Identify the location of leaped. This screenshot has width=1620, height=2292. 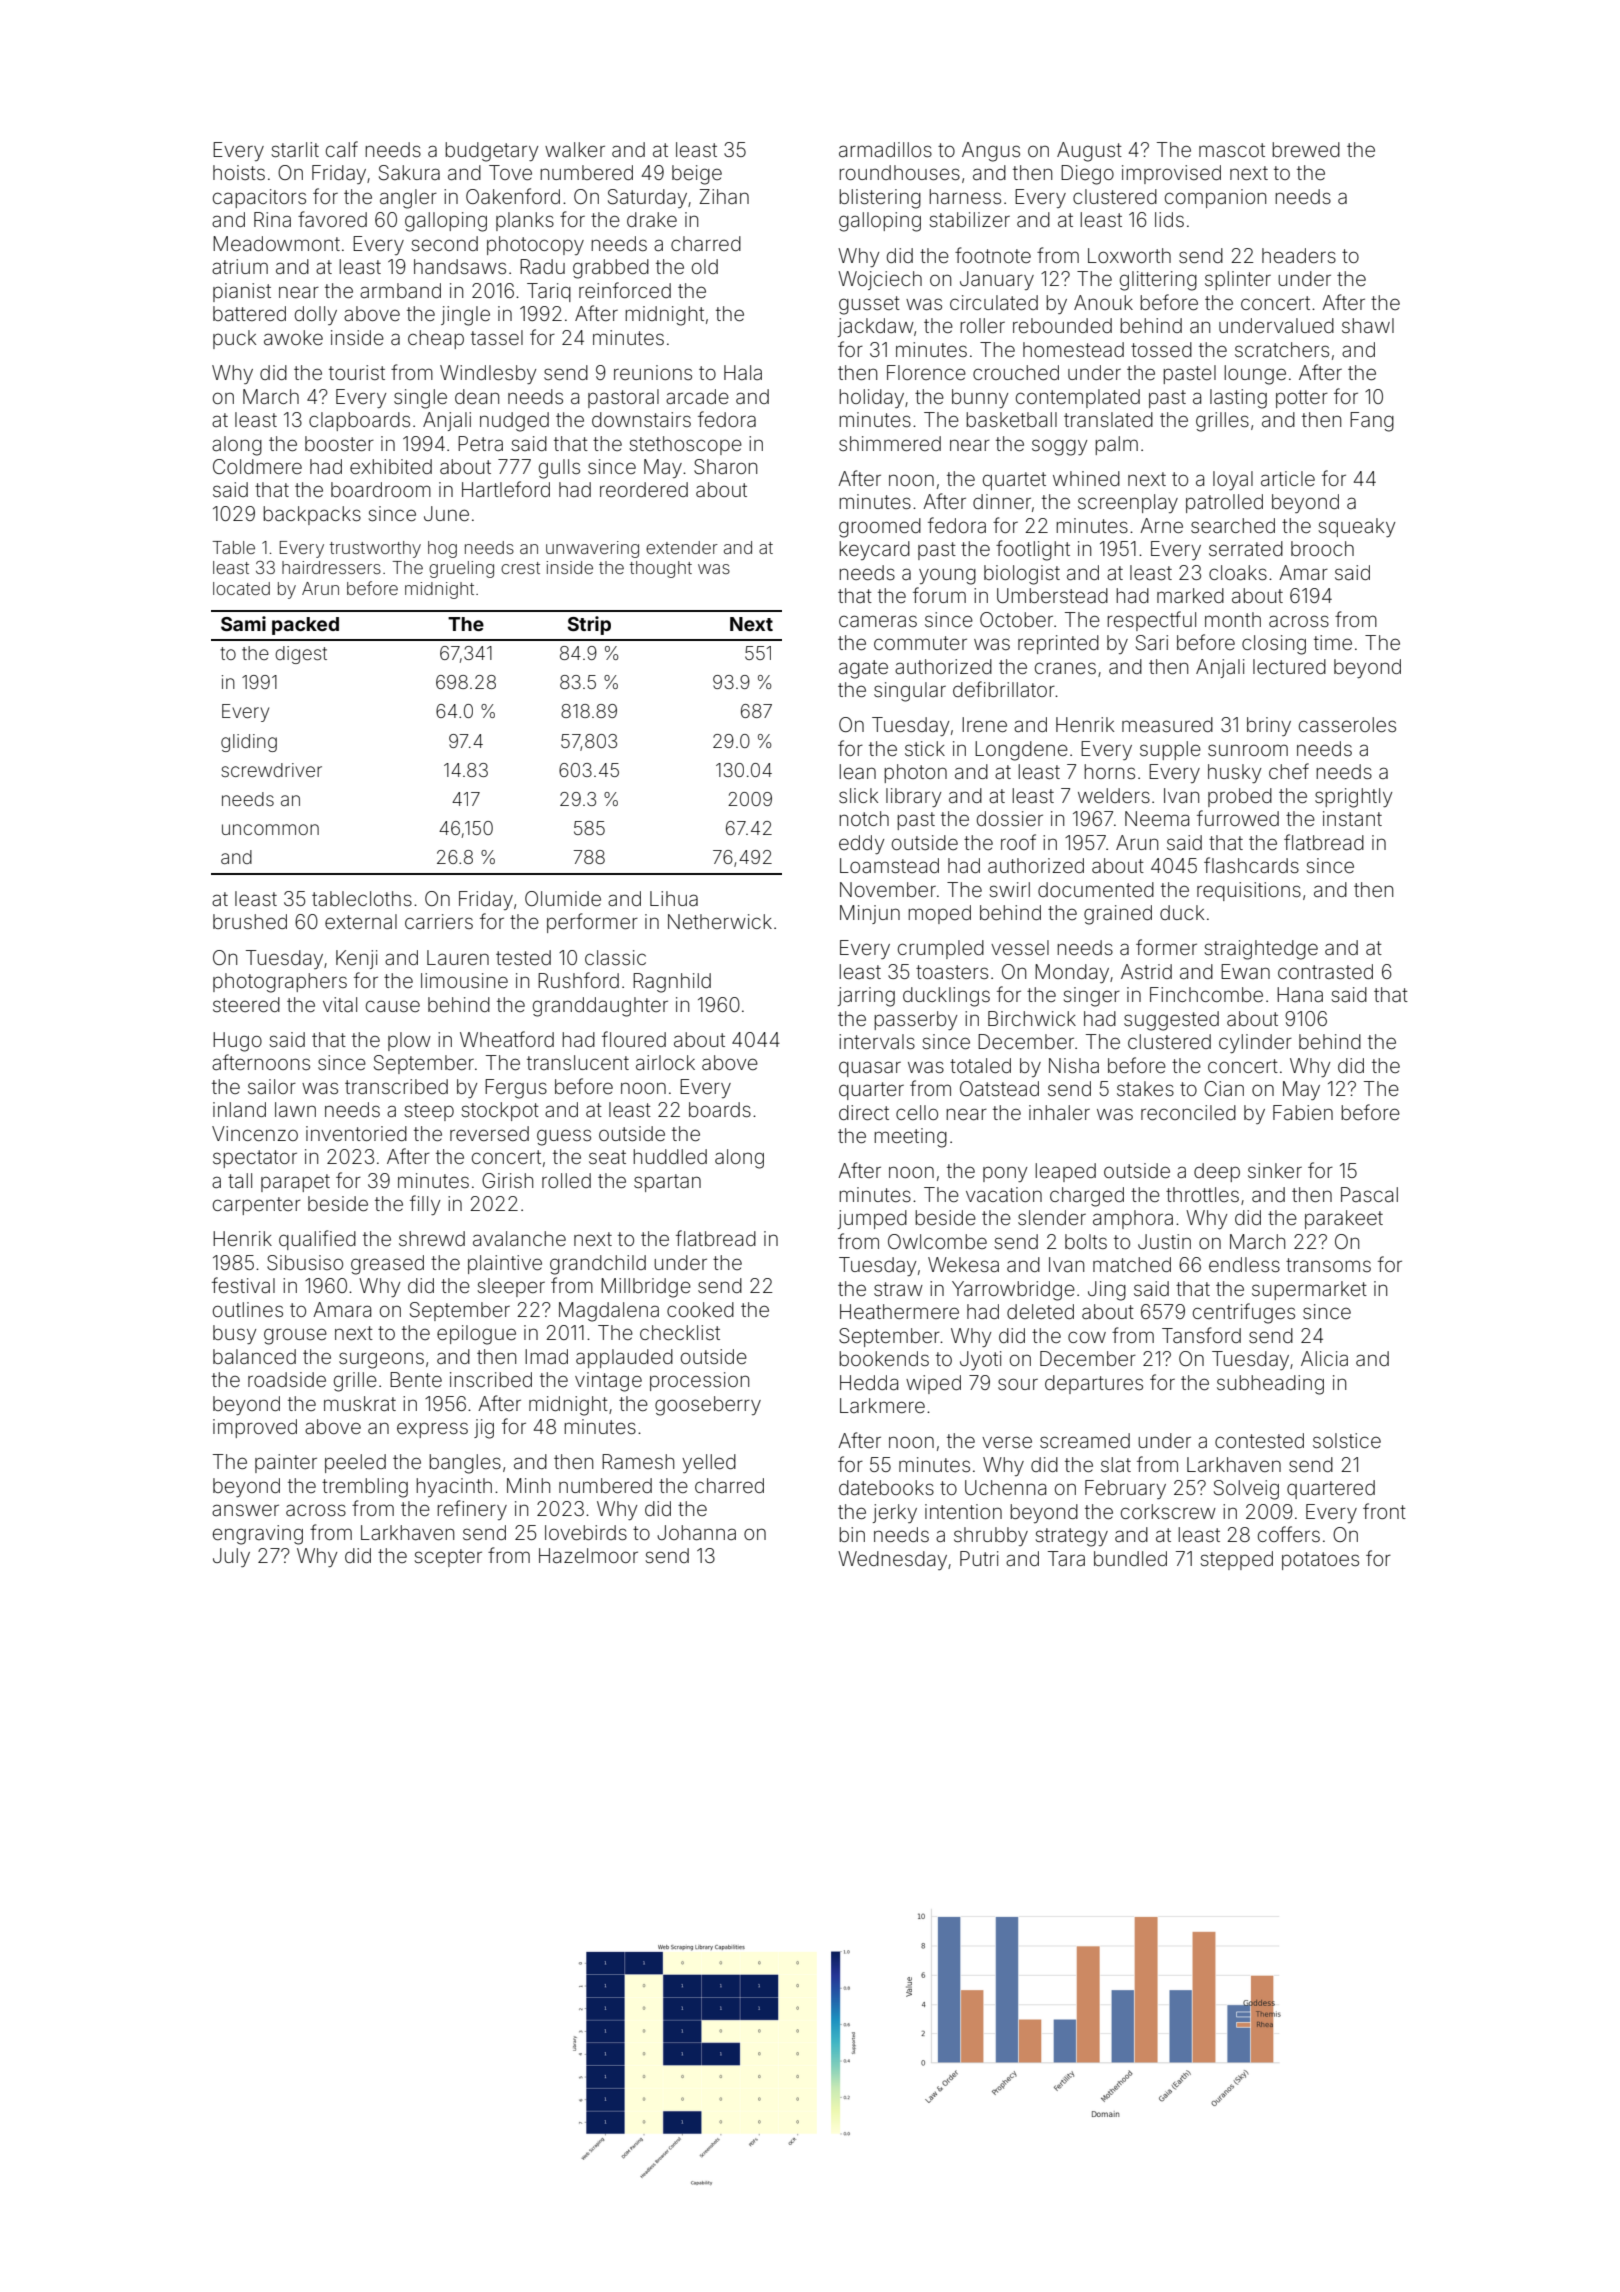
(1065, 1172).
